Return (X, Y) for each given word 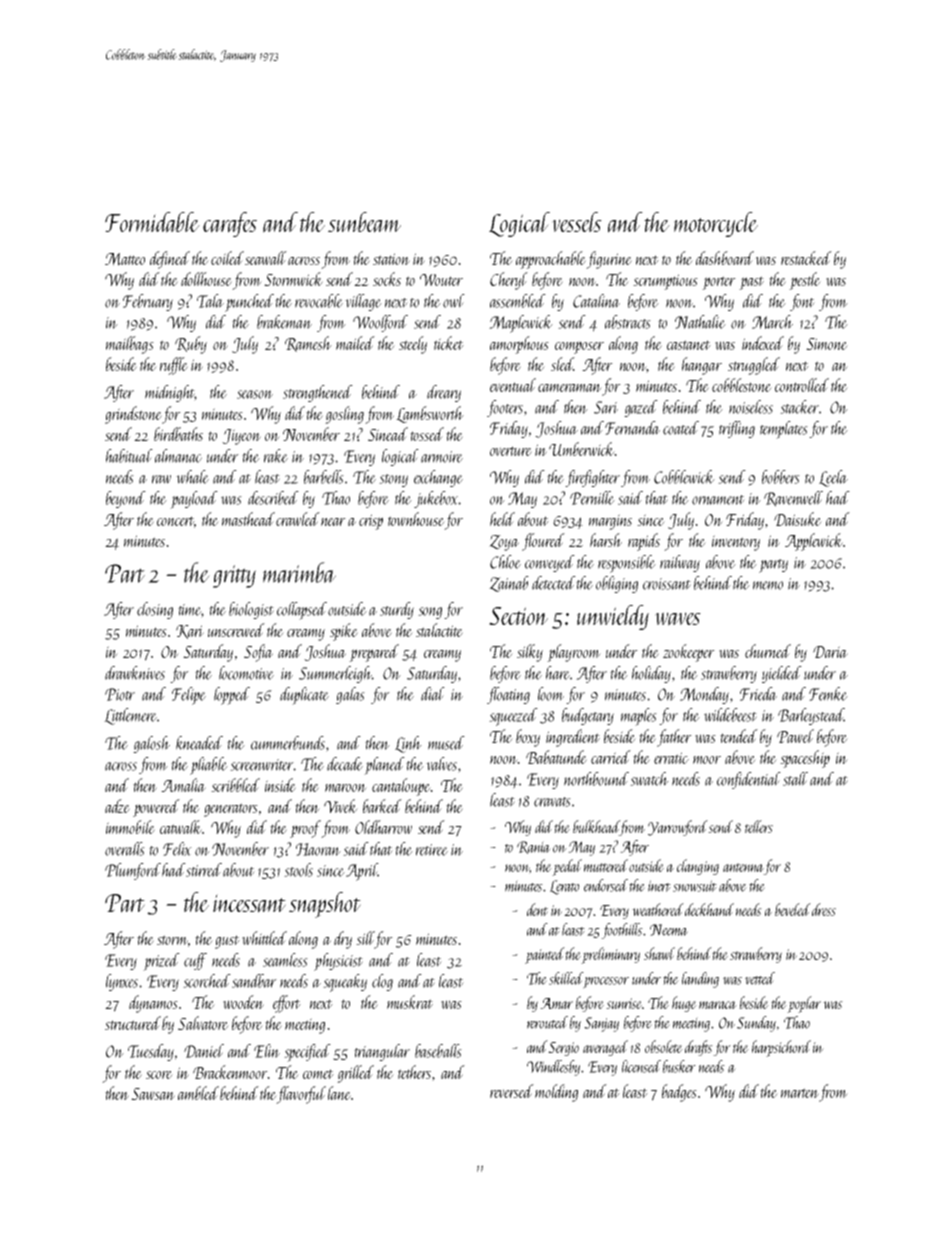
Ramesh (308, 344)
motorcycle (716, 224)
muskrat (410, 1002)
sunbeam (364, 222)
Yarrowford (678, 828)
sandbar (254, 981)
